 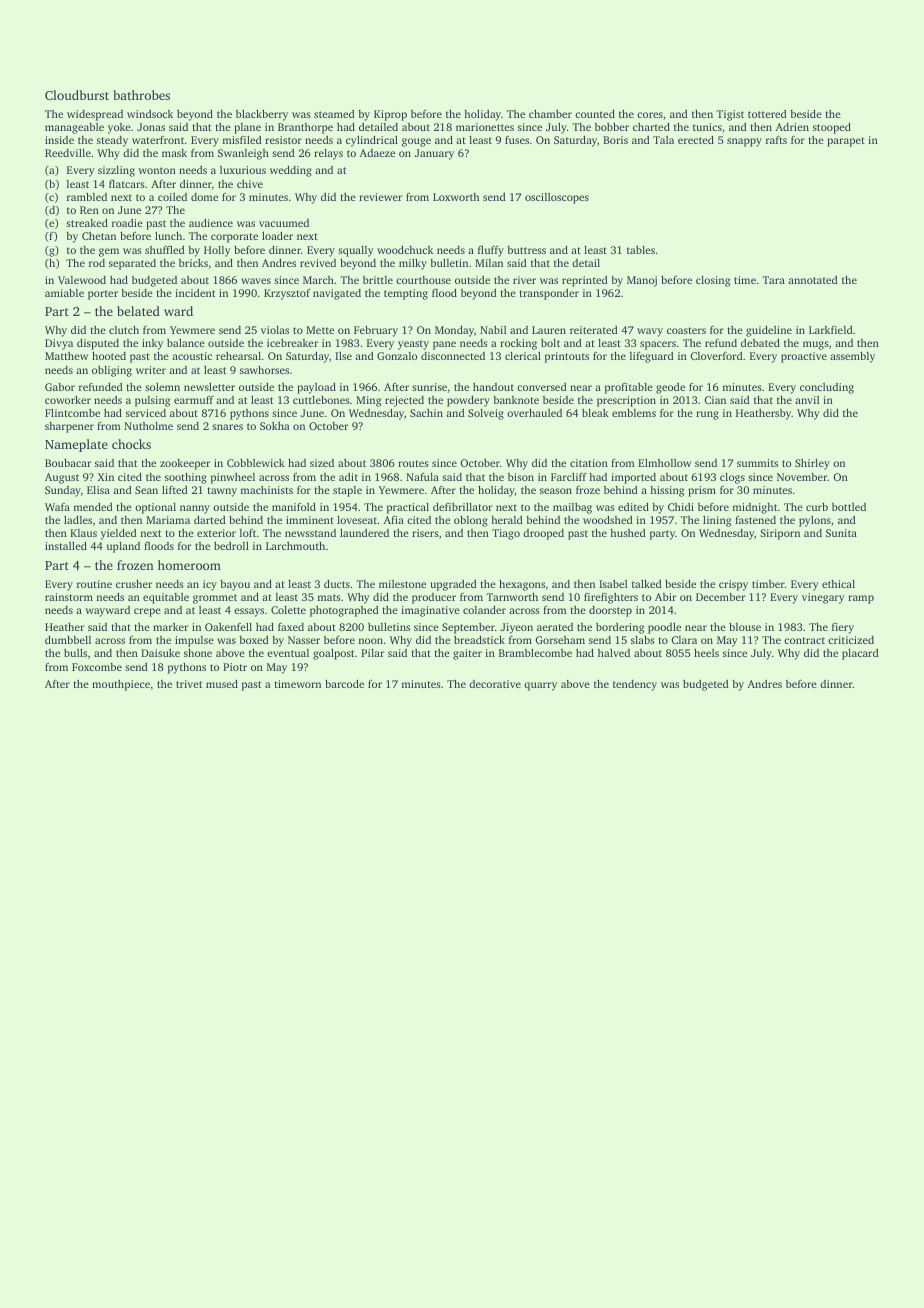 I want to click on Nabil, so click(x=493, y=330).
